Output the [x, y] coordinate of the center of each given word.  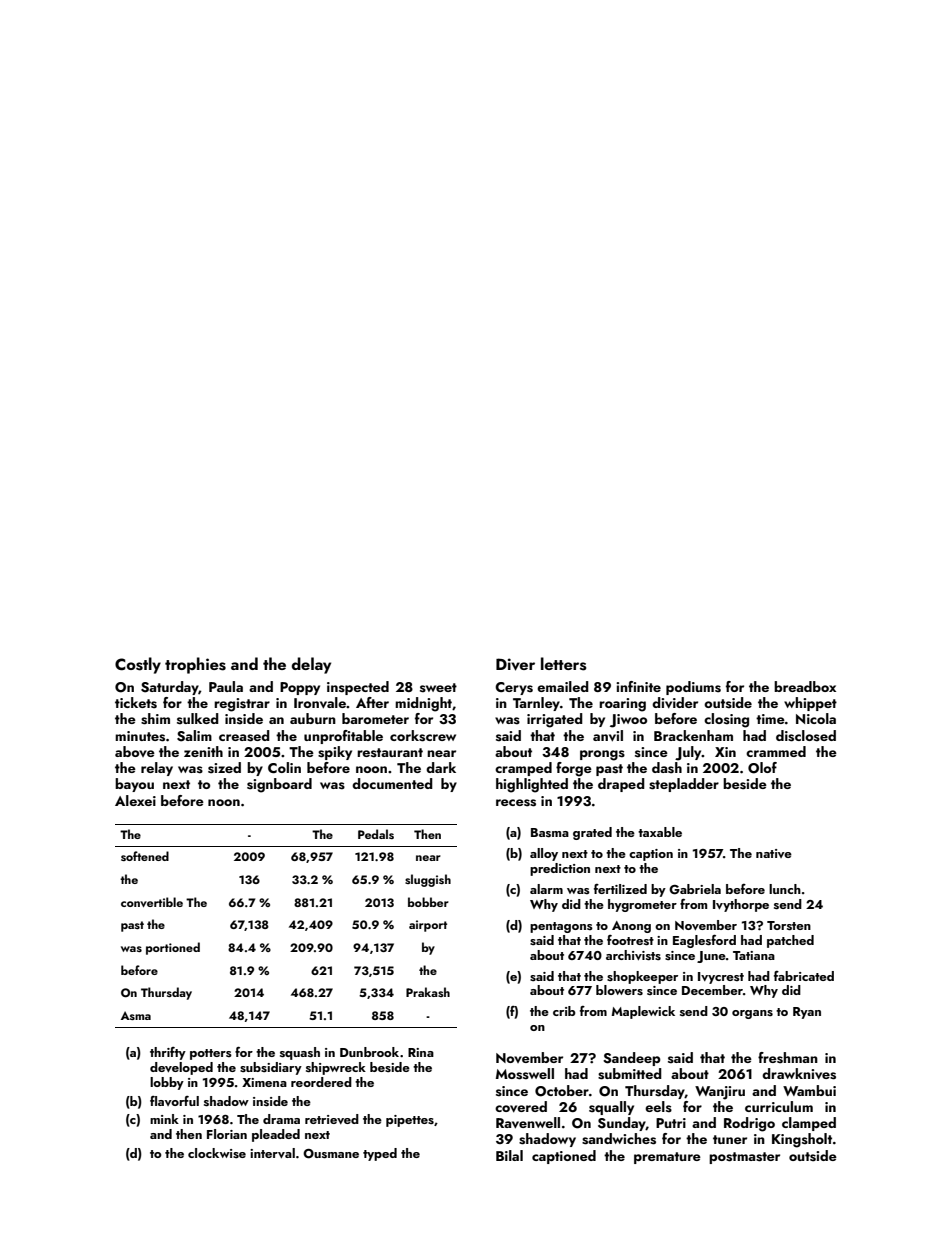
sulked [198, 719]
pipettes [410, 1121]
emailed [563, 686]
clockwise [217, 1153]
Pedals [376, 834]
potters [211, 1054]
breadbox [805, 686]
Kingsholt [802, 1140]
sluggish [428, 880]
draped [621, 785]
